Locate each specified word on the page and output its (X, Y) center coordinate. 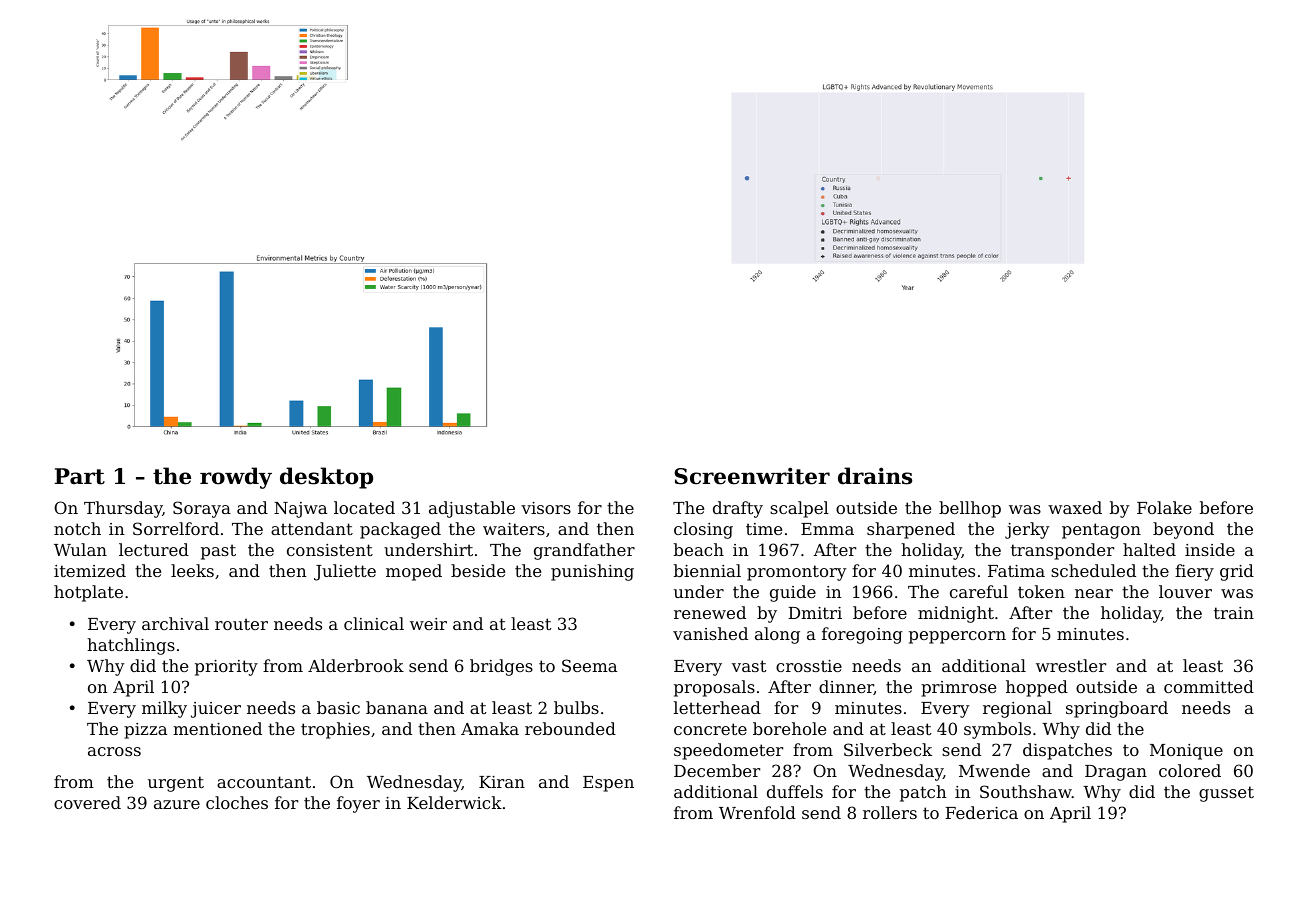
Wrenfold (757, 812)
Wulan (80, 549)
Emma (827, 529)
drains (875, 476)
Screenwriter (752, 476)
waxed (1075, 507)
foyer (358, 804)
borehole (789, 728)
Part (80, 476)
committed (1209, 686)
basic (338, 707)
